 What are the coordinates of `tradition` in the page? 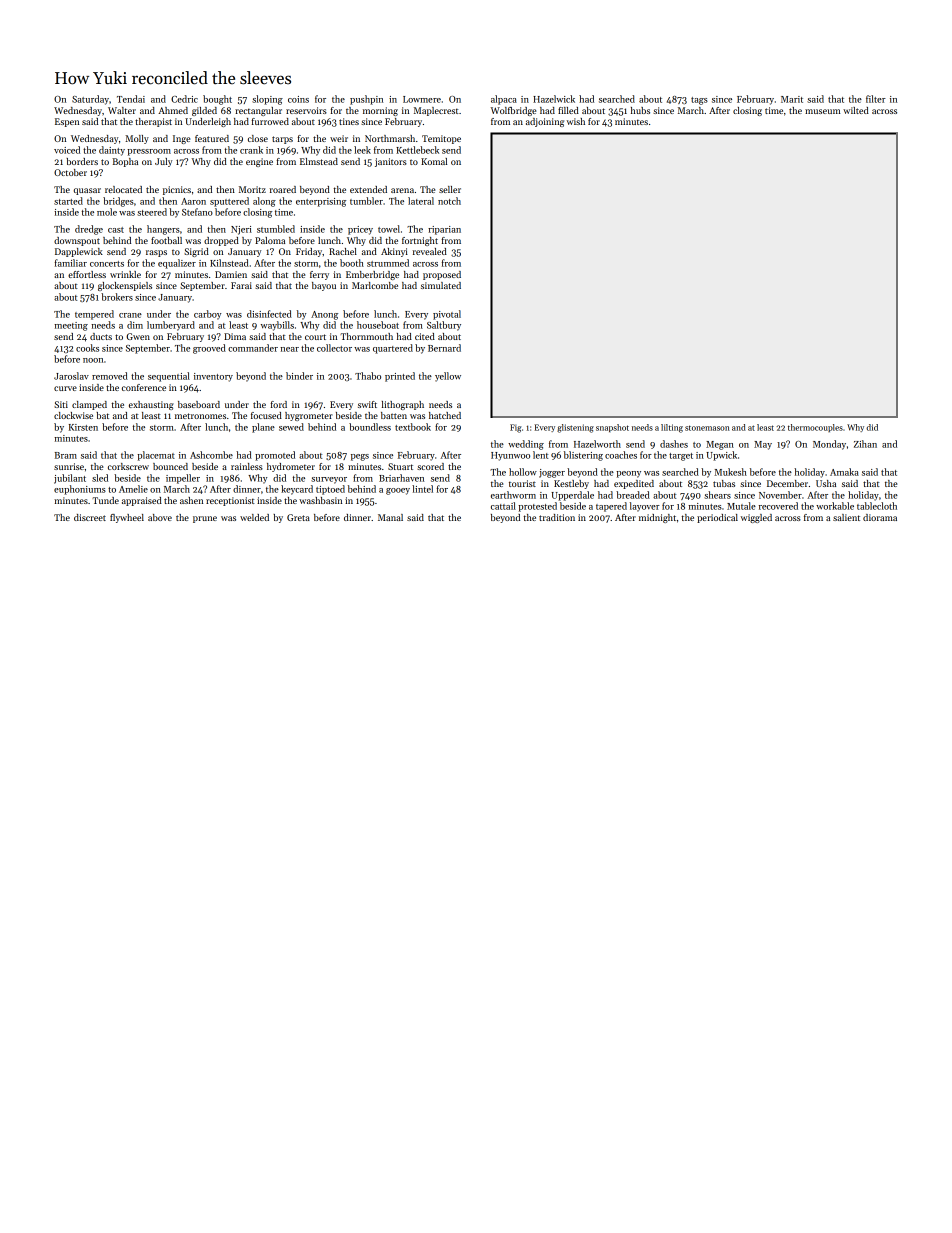 It's located at (557, 517).
